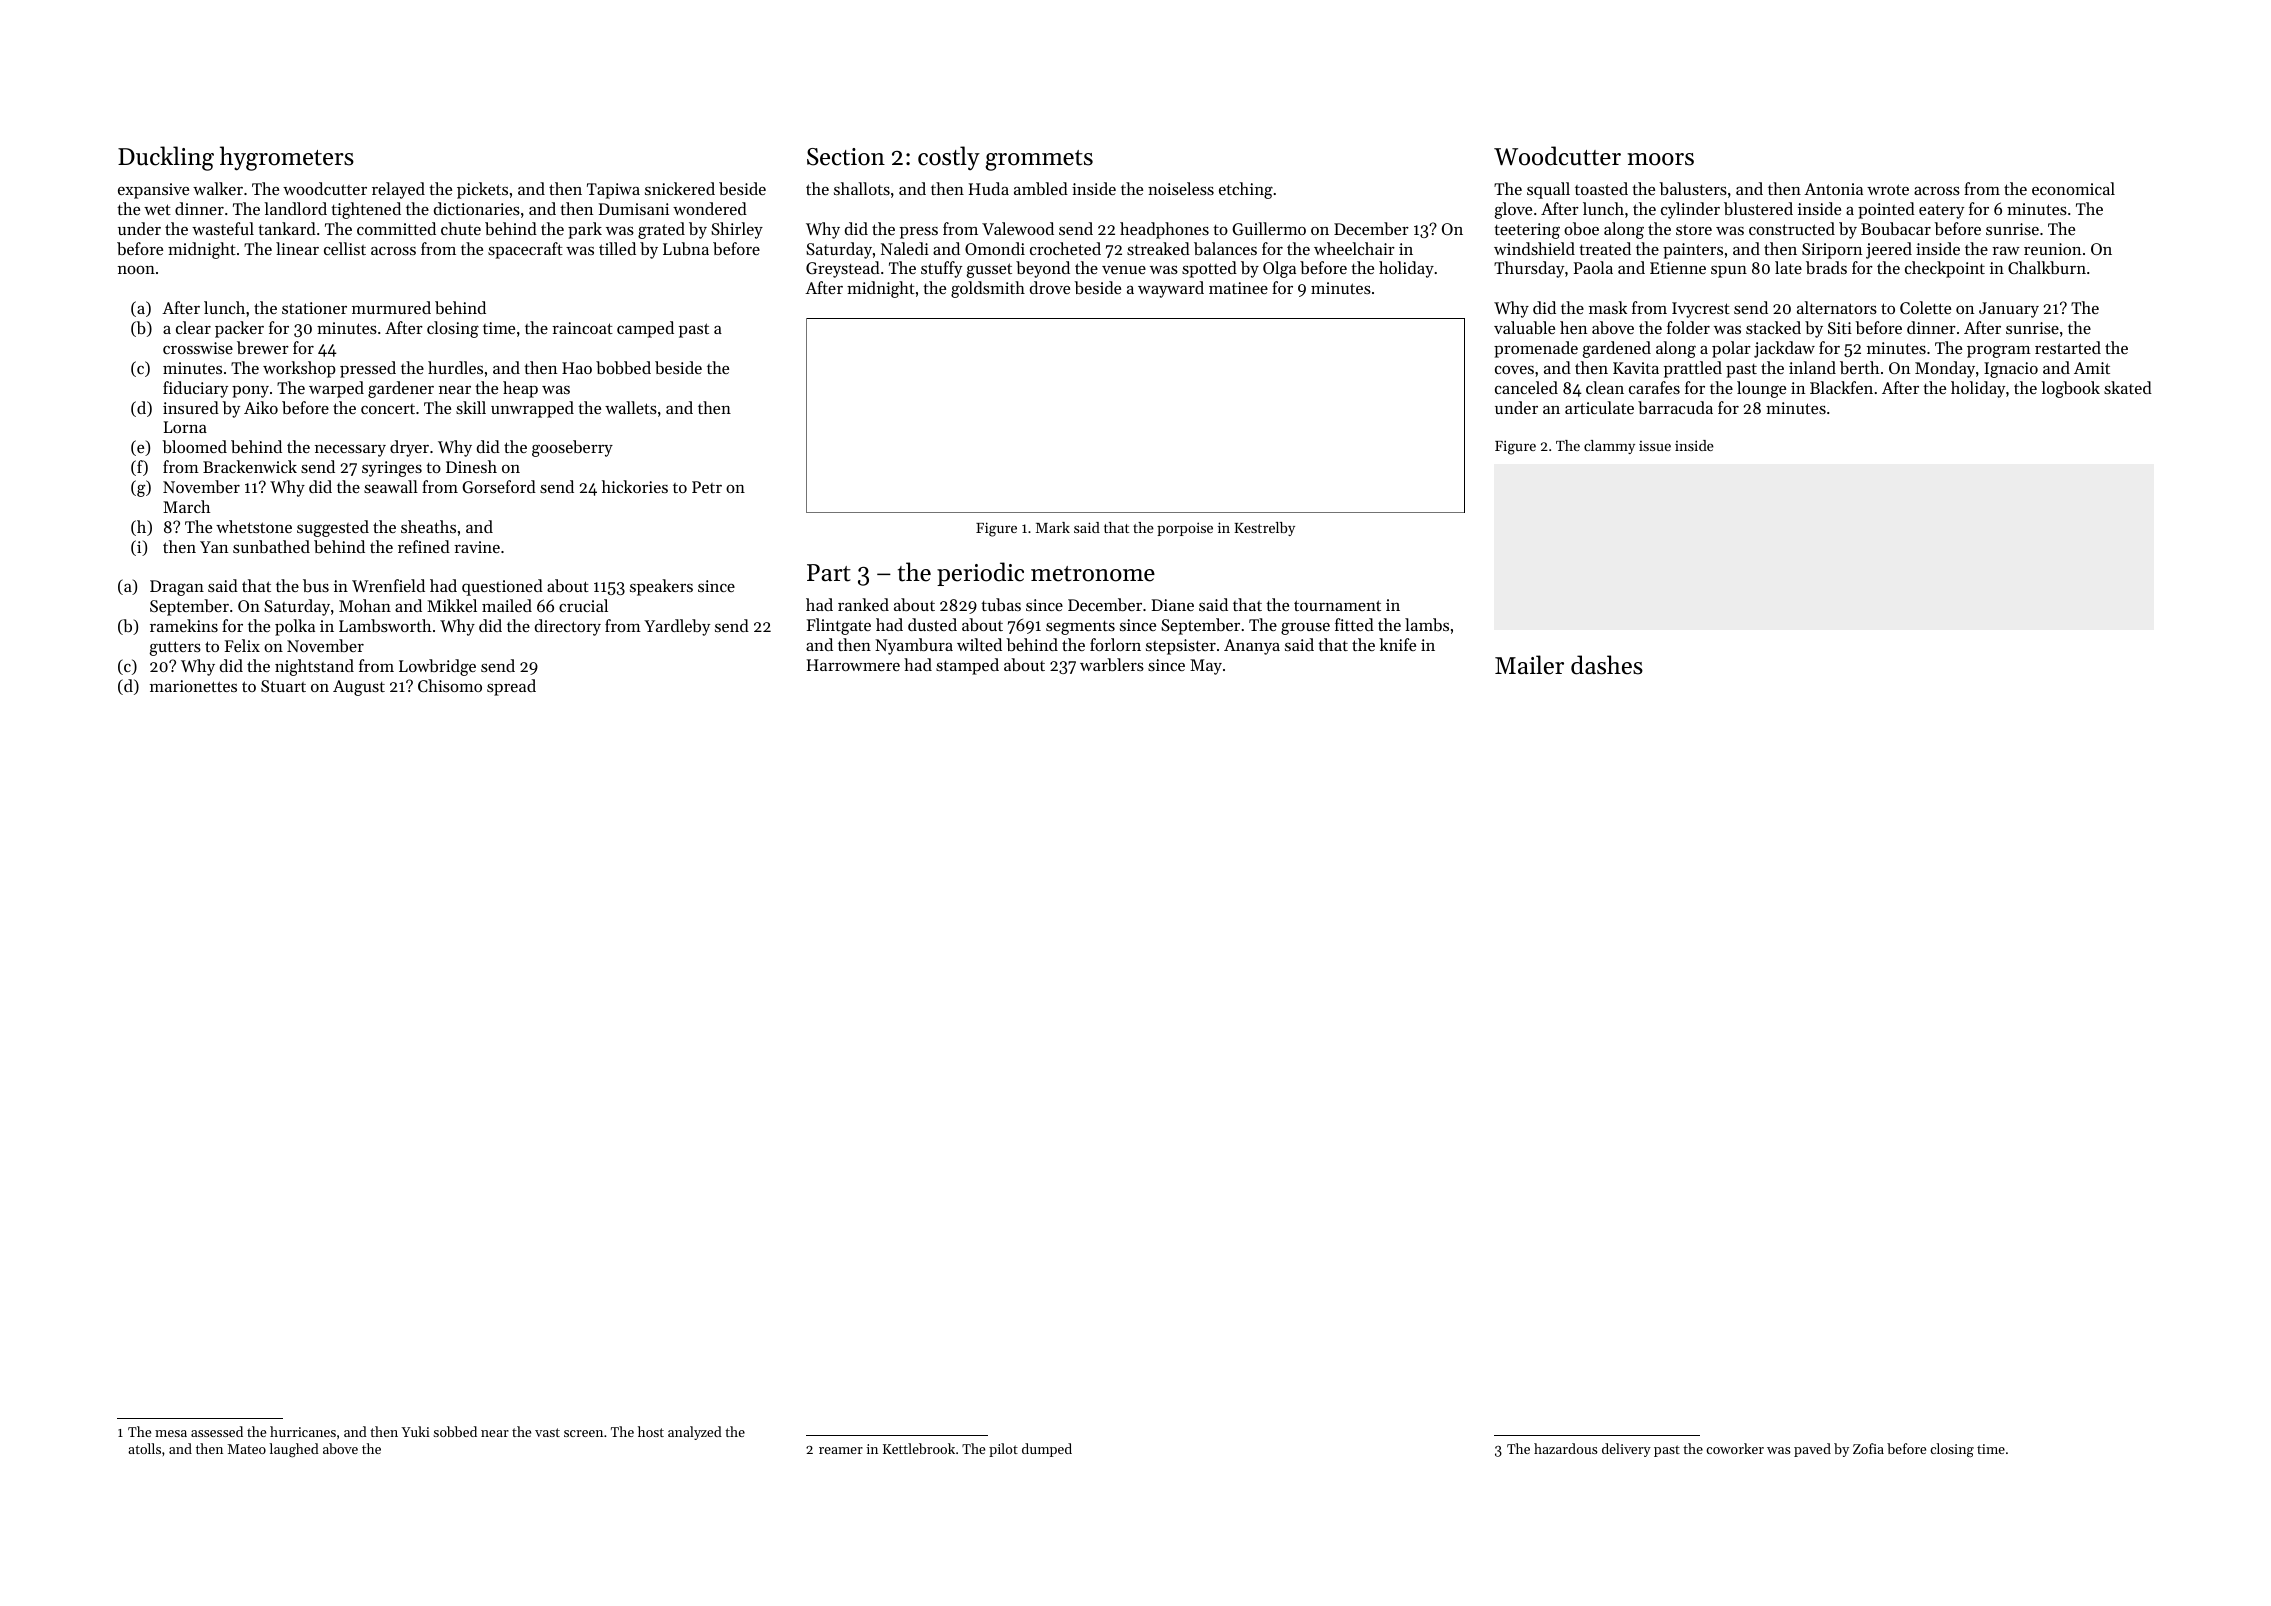  I want to click on tournament, so click(1337, 605).
